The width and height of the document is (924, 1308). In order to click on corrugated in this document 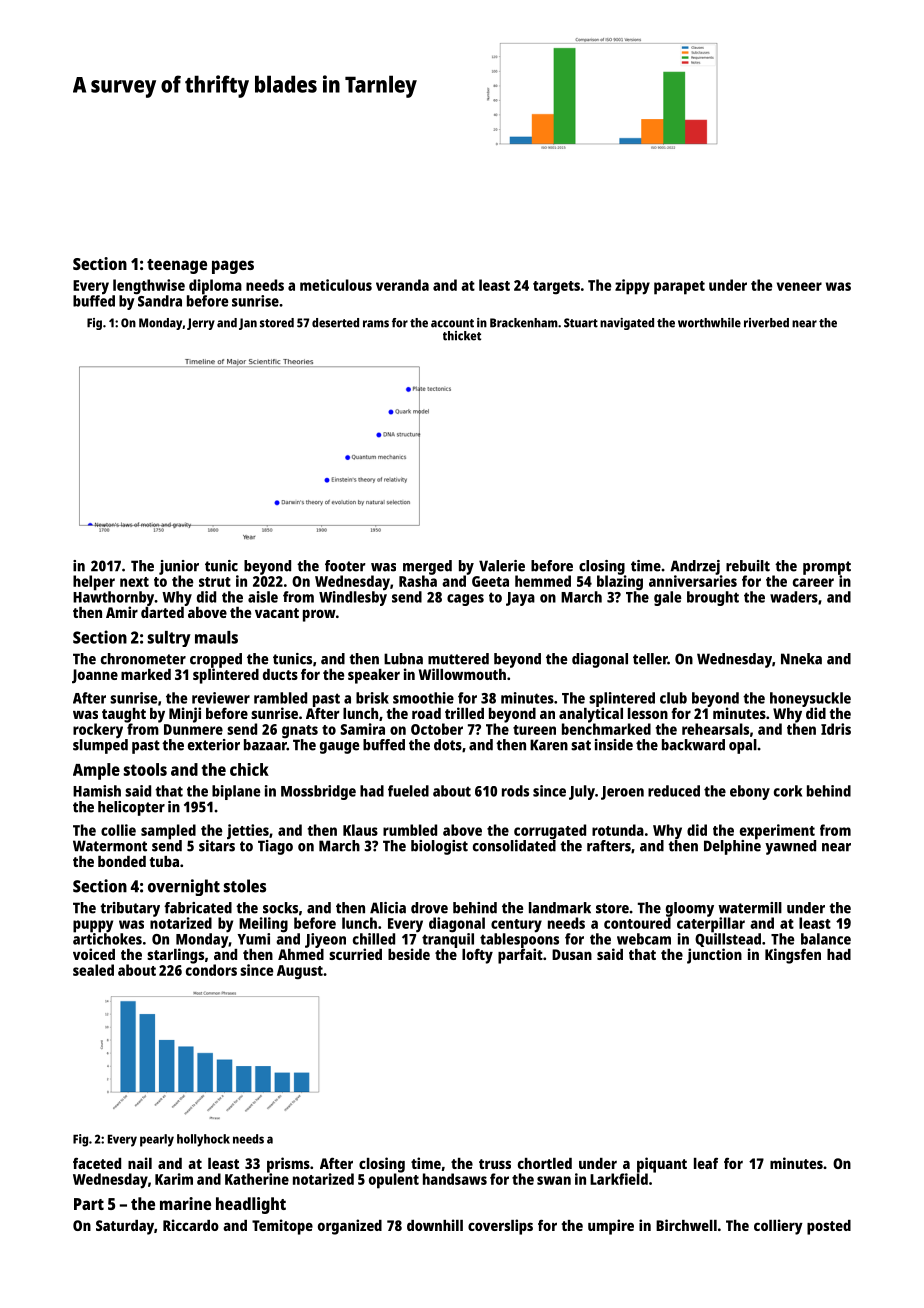, I will do `click(550, 832)`.
